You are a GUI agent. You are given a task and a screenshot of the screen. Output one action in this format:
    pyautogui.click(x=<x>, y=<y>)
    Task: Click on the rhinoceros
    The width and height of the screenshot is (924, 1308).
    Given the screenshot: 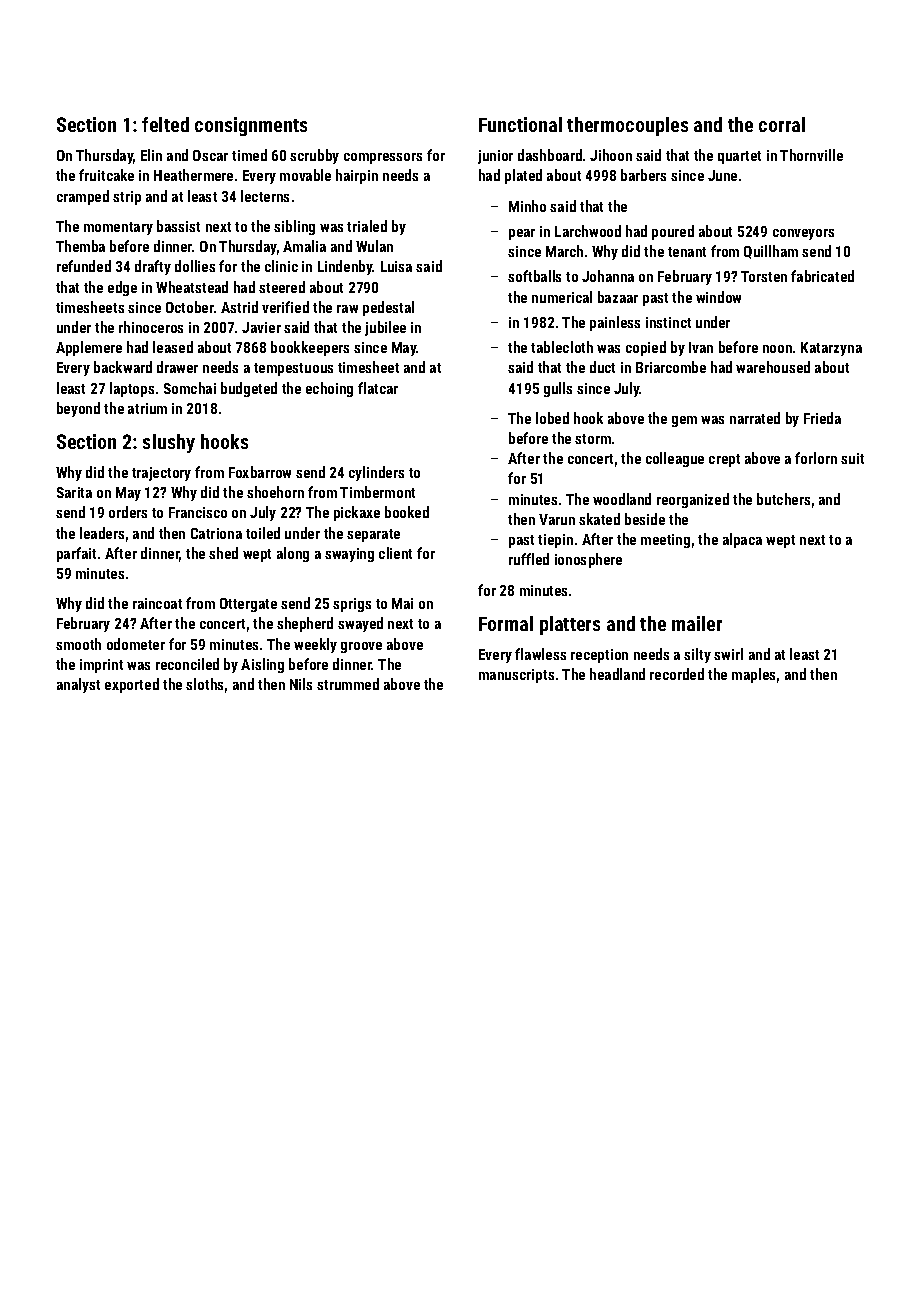 What is the action you would take?
    pyautogui.click(x=151, y=327)
